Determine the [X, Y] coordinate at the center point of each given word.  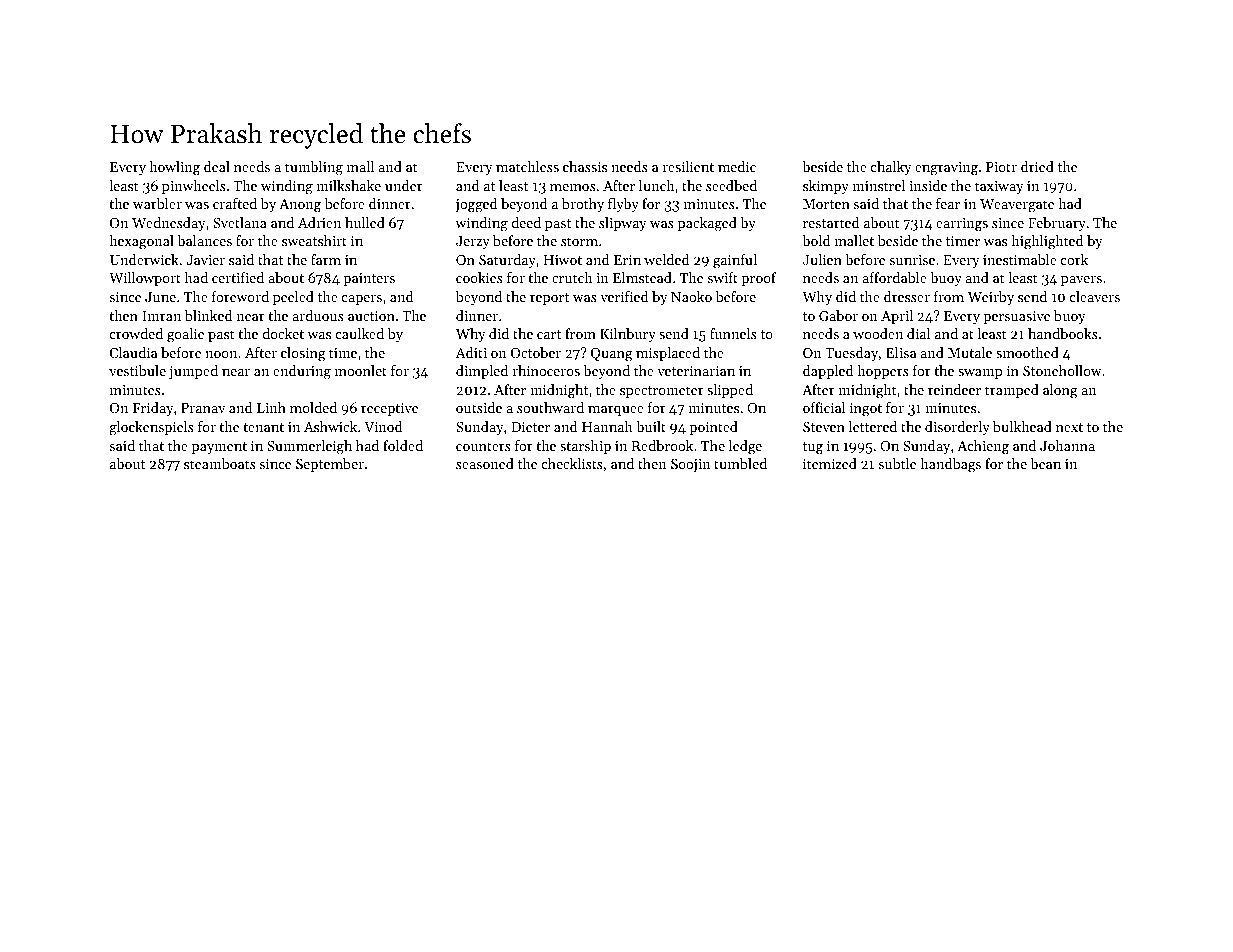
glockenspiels [151, 428]
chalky [891, 168]
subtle [897, 463]
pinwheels [194, 187]
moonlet [361, 370]
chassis [585, 166]
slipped [730, 391]
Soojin [691, 465]
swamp [980, 374]
